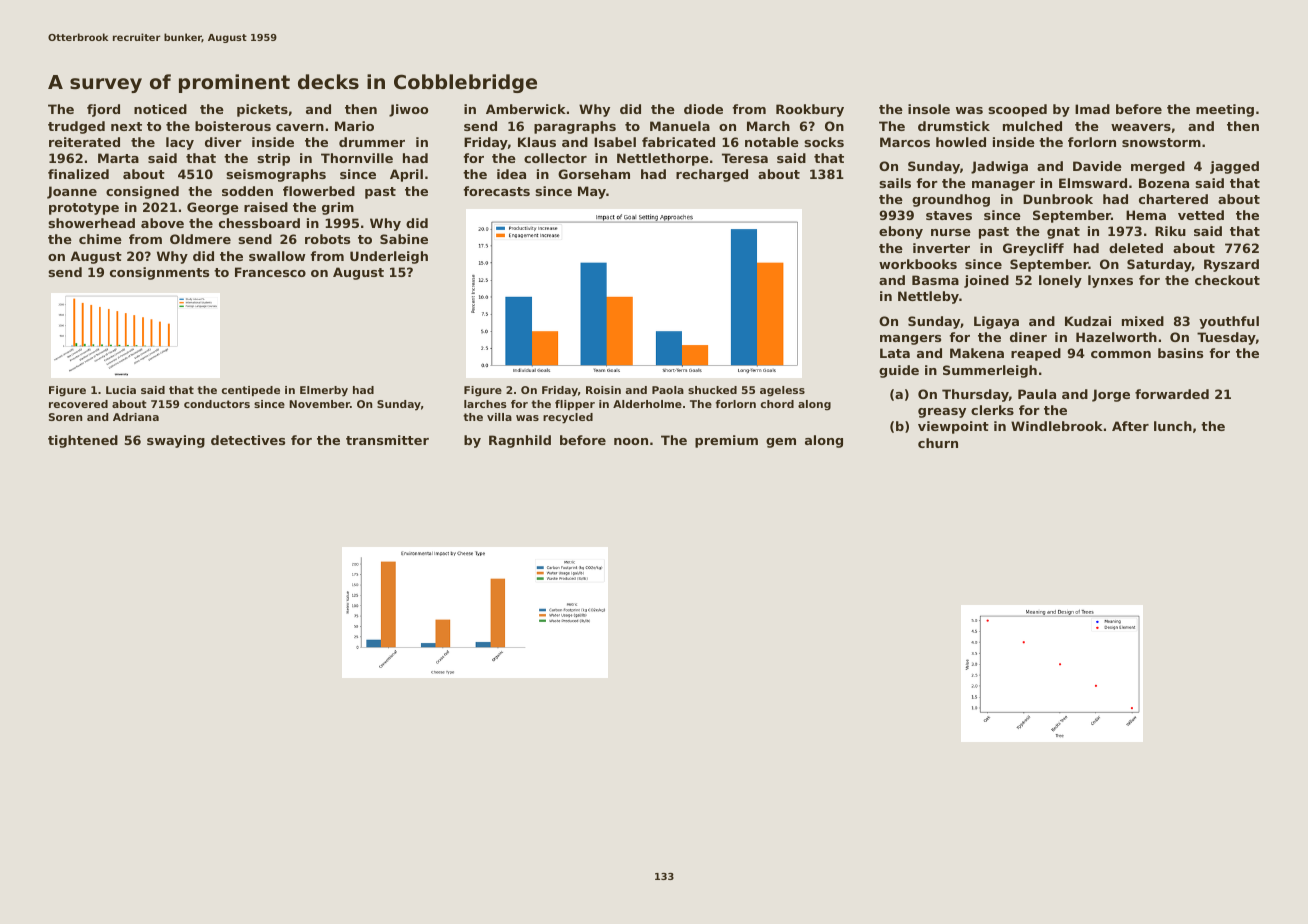 The width and height of the screenshot is (1308, 924). What do you see at coordinates (631, 441) in the screenshot?
I see `noon` at bounding box center [631, 441].
